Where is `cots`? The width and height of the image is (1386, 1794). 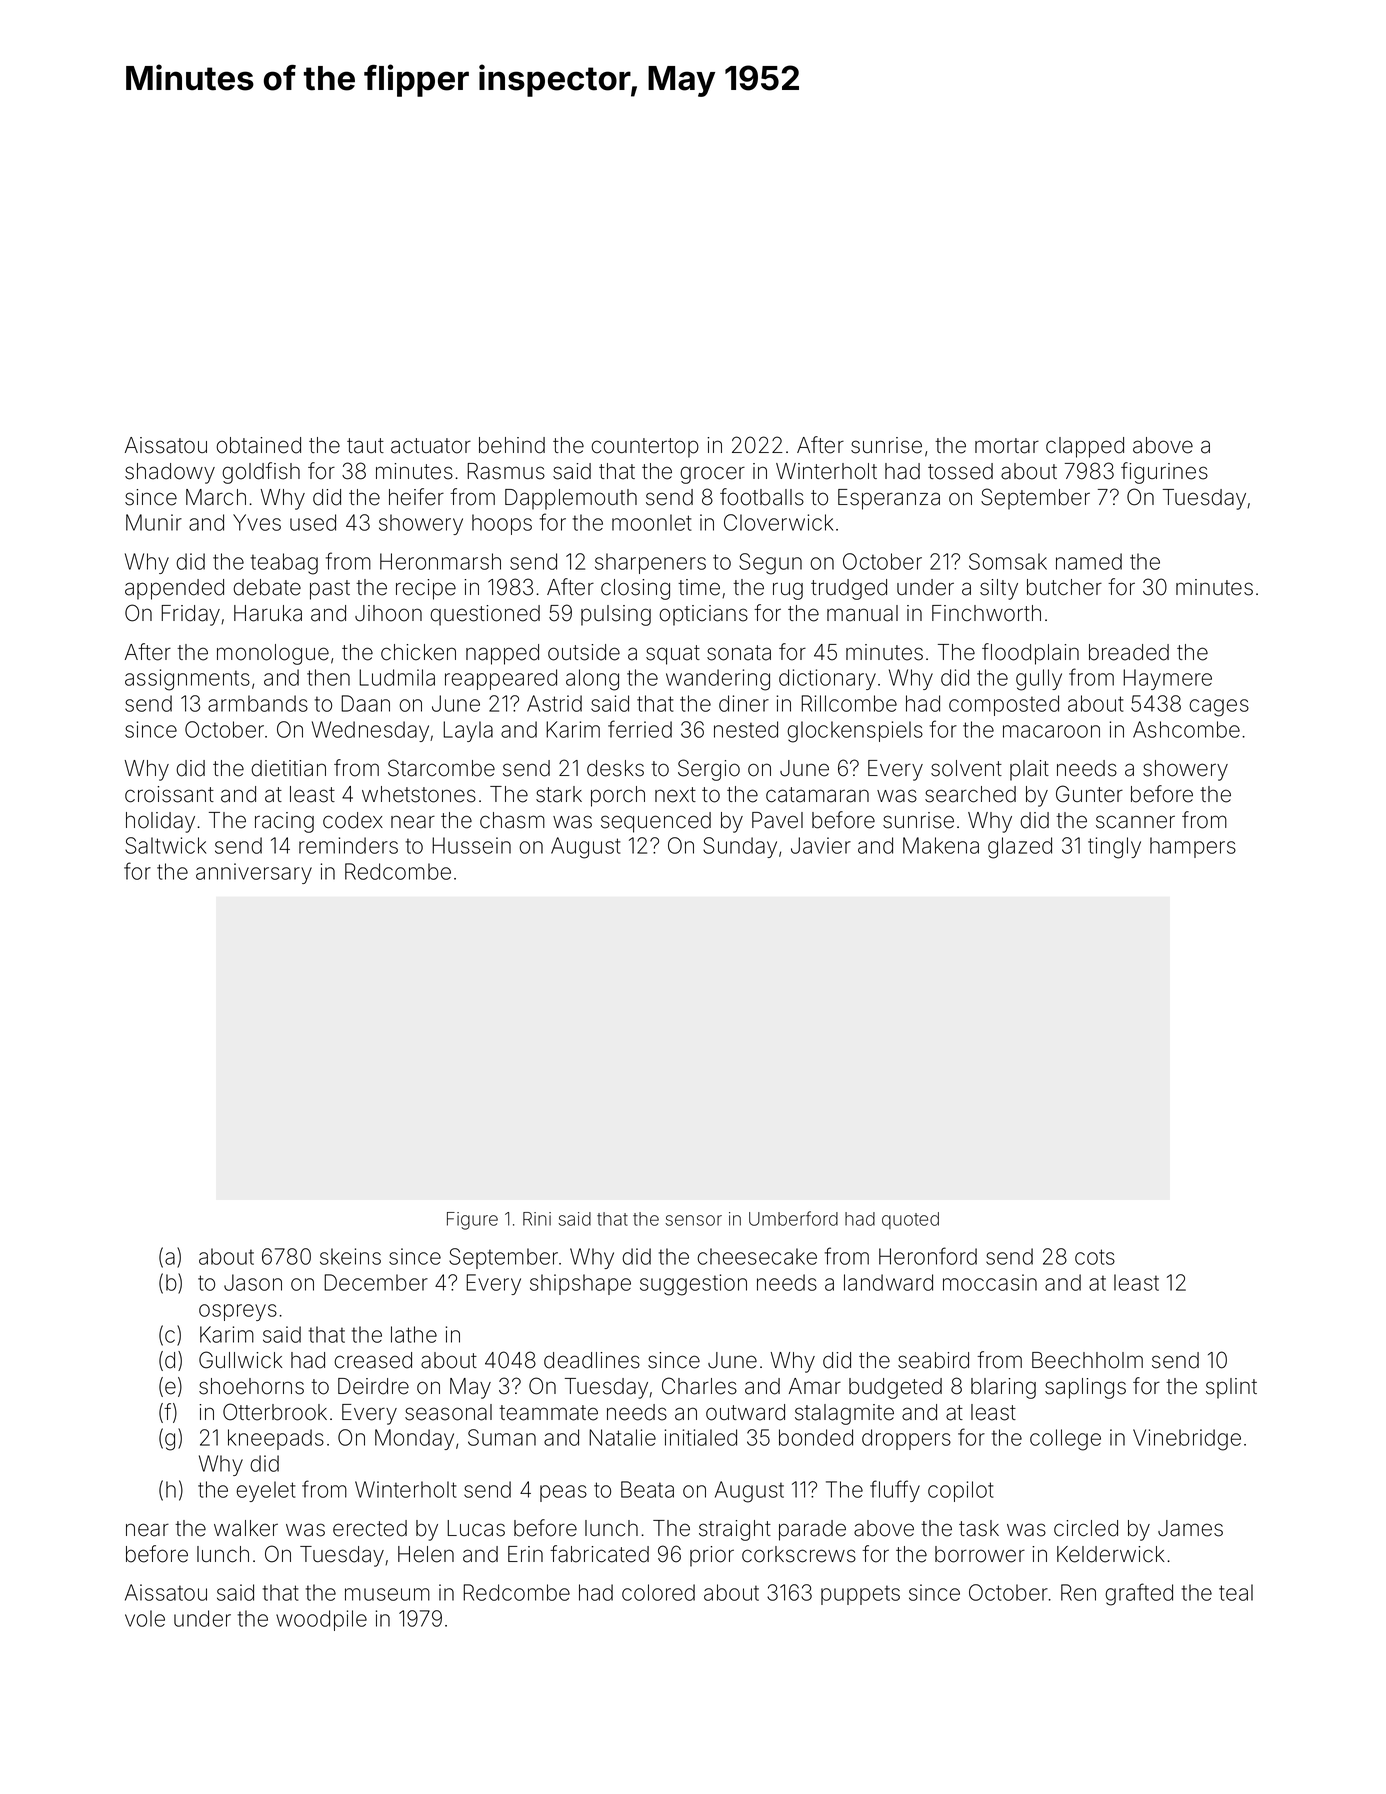
cots is located at coordinates (1095, 1257).
